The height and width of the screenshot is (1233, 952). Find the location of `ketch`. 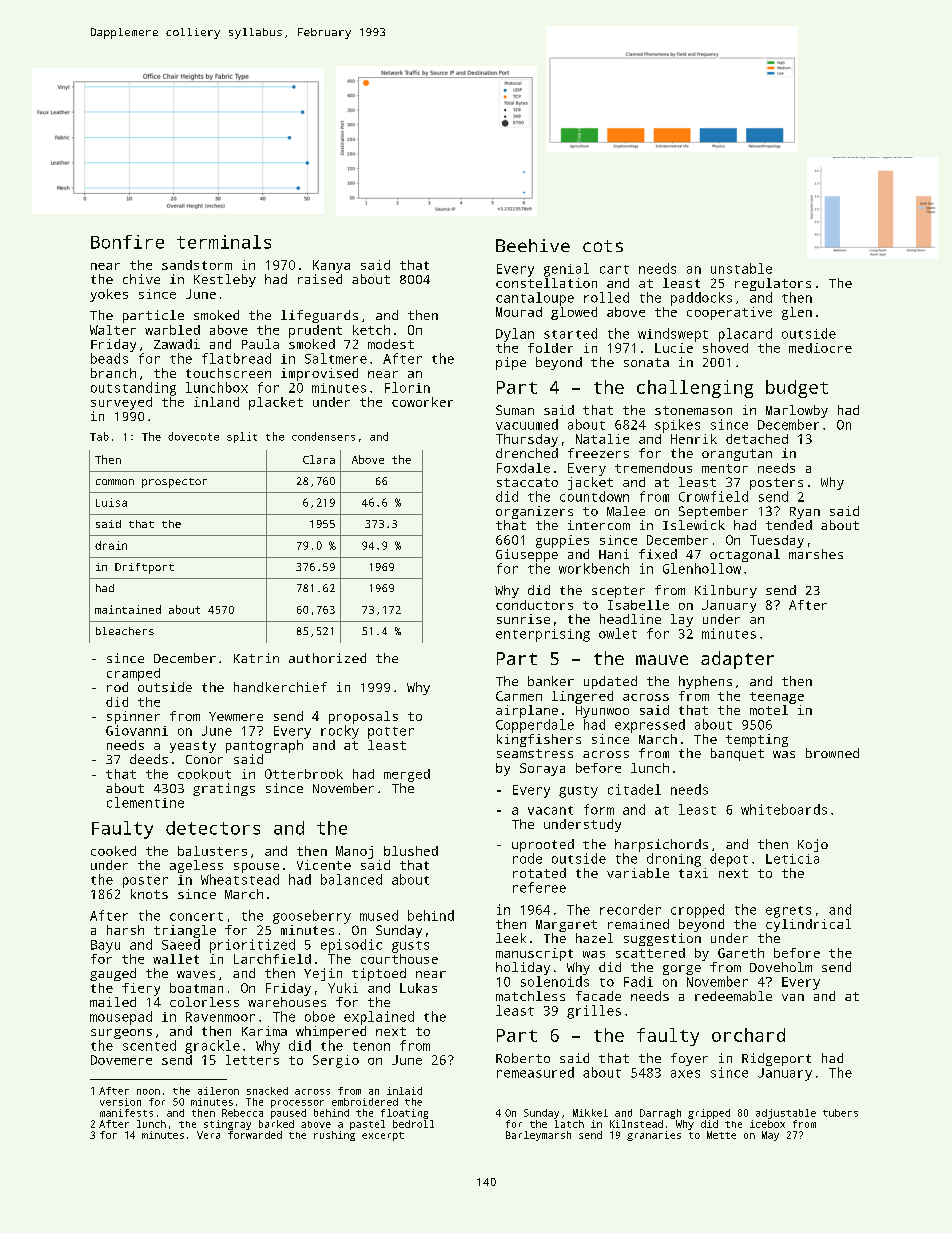

ketch is located at coordinates (371, 330).
